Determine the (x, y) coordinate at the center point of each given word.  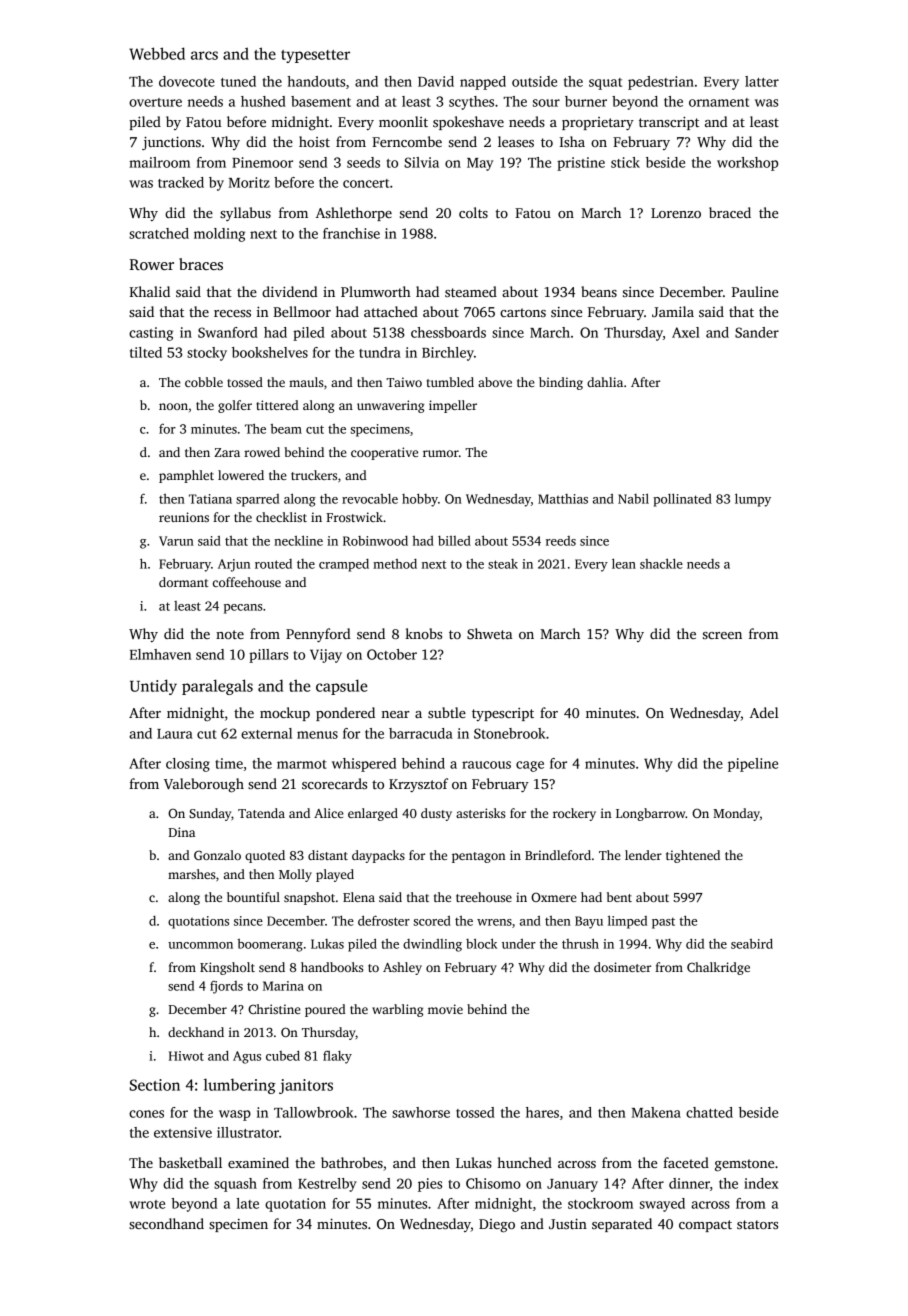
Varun (176, 541)
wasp (235, 1115)
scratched (159, 233)
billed (454, 541)
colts (473, 212)
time (229, 763)
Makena (656, 1112)
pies (430, 1185)
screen (722, 635)
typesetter (315, 56)
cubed (283, 1055)
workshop (747, 164)
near (395, 714)
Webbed (157, 53)
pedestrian (661, 83)
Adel (764, 712)
